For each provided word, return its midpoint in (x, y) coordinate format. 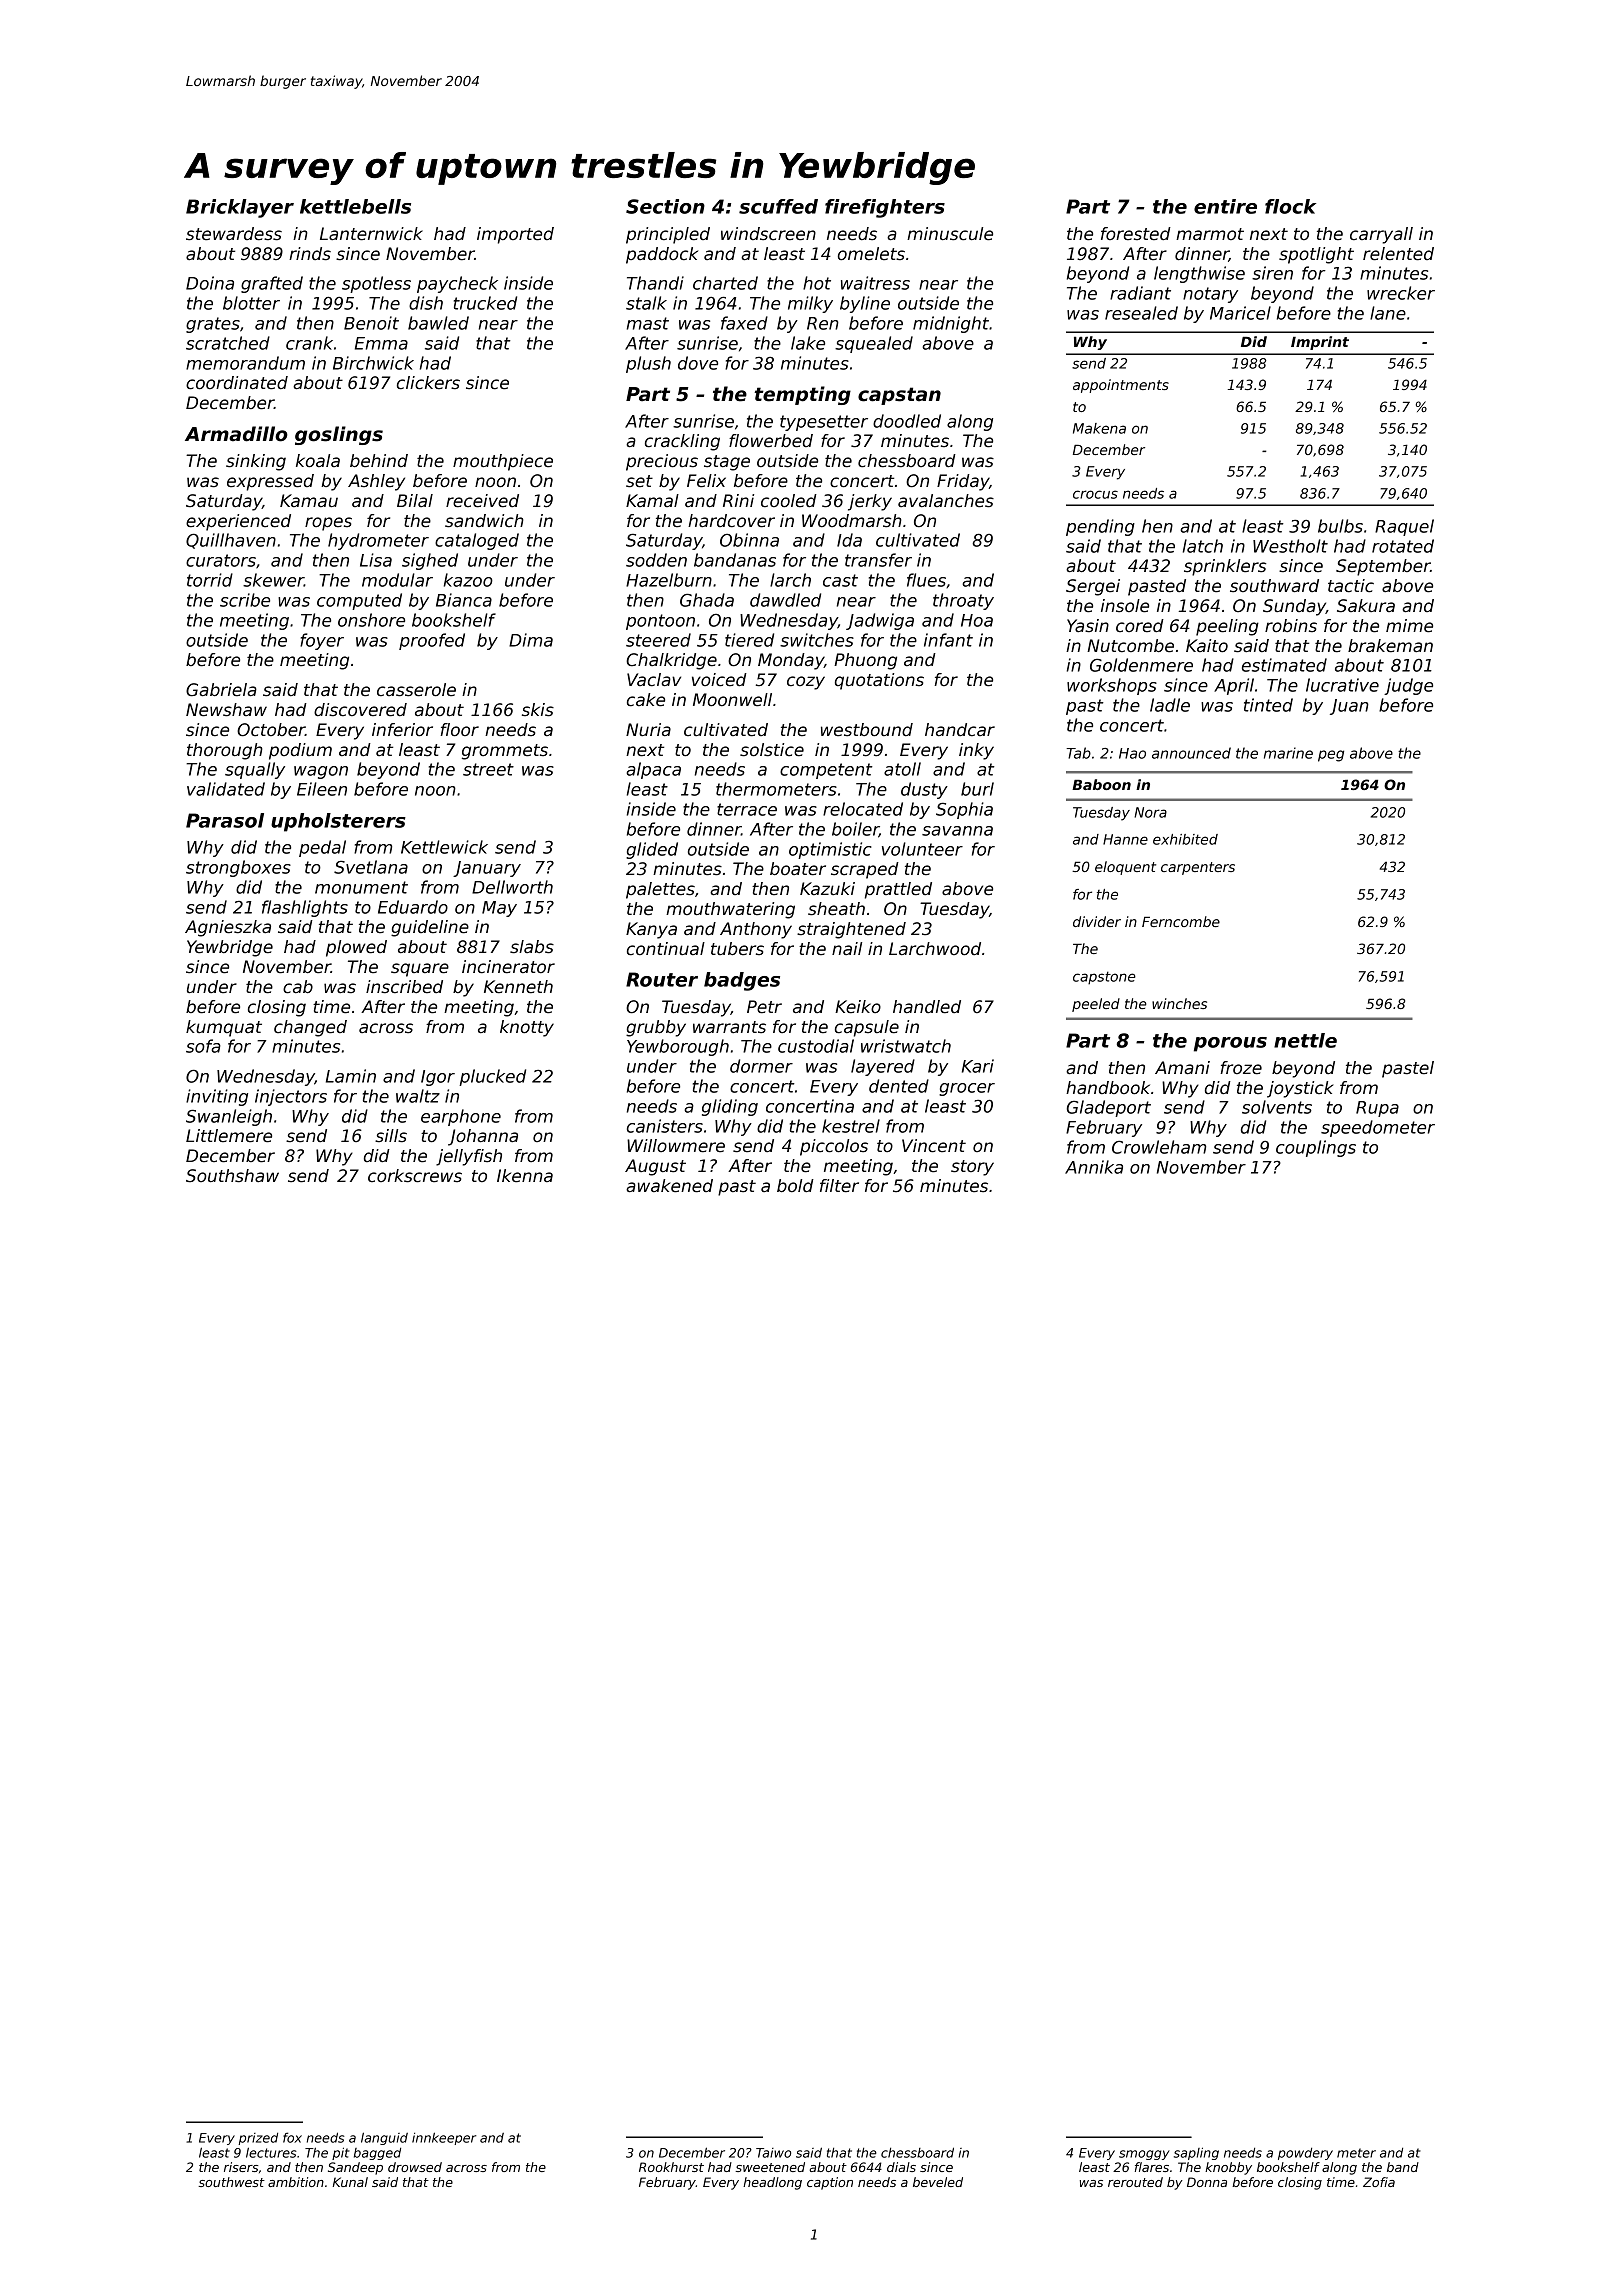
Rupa (1377, 1109)
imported (515, 235)
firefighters (885, 208)
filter (839, 1186)
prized (258, 2139)
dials (901, 2167)
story (972, 1168)
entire (1225, 206)
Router (662, 979)
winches (1179, 1003)
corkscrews (415, 1176)
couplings (1316, 1148)
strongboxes (238, 868)
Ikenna (525, 1176)
